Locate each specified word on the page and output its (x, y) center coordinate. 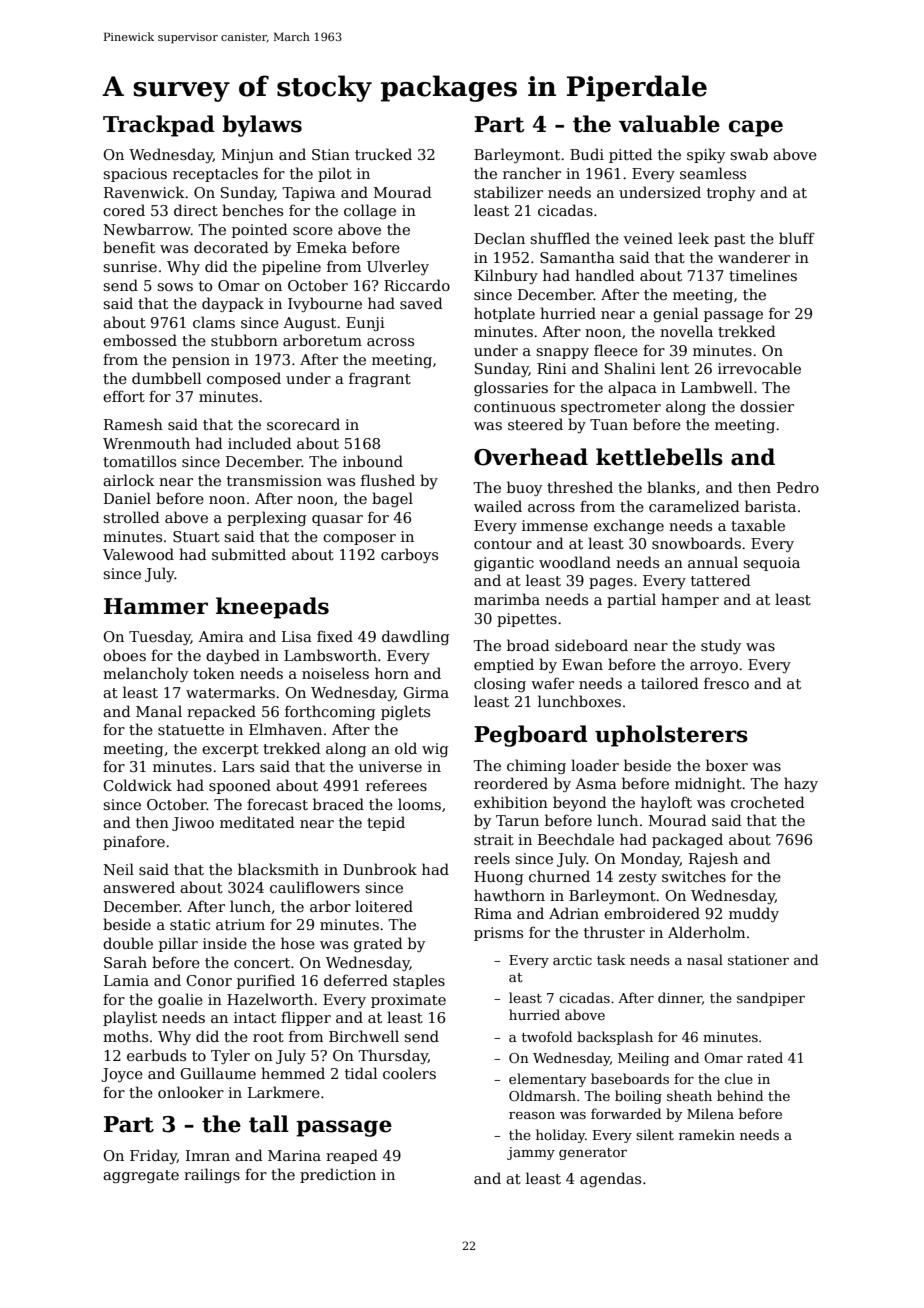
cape (756, 128)
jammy (531, 1153)
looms (419, 804)
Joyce (122, 1075)
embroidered (652, 913)
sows (175, 287)
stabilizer (508, 192)
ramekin (707, 1134)
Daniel (127, 498)
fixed (335, 636)
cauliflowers (315, 887)
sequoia (771, 564)
